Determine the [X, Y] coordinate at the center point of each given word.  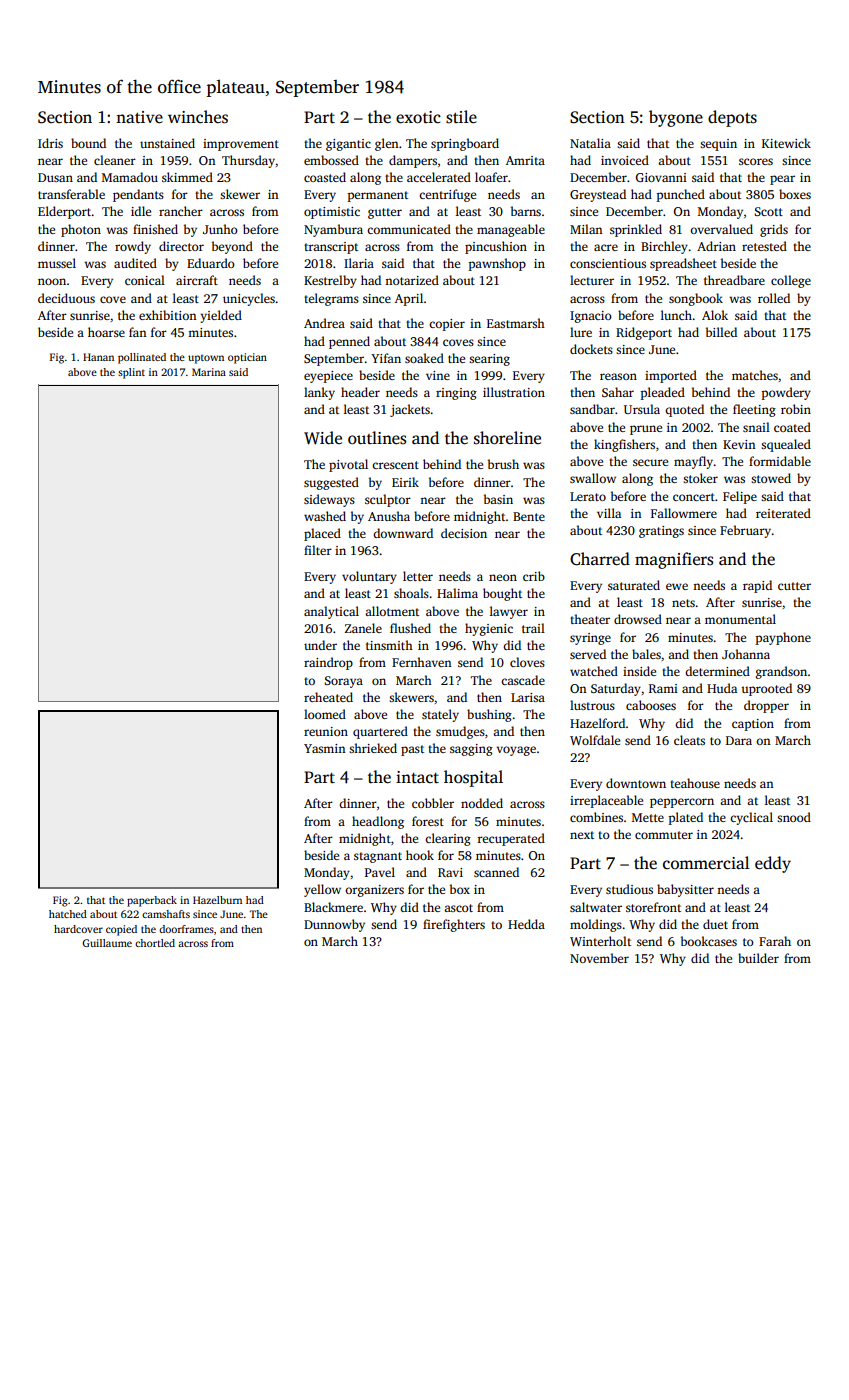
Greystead [598, 195]
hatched [68, 914]
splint [131, 373]
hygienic [489, 629]
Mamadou [130, 177]
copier [447, 325]
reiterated [783, 513]
